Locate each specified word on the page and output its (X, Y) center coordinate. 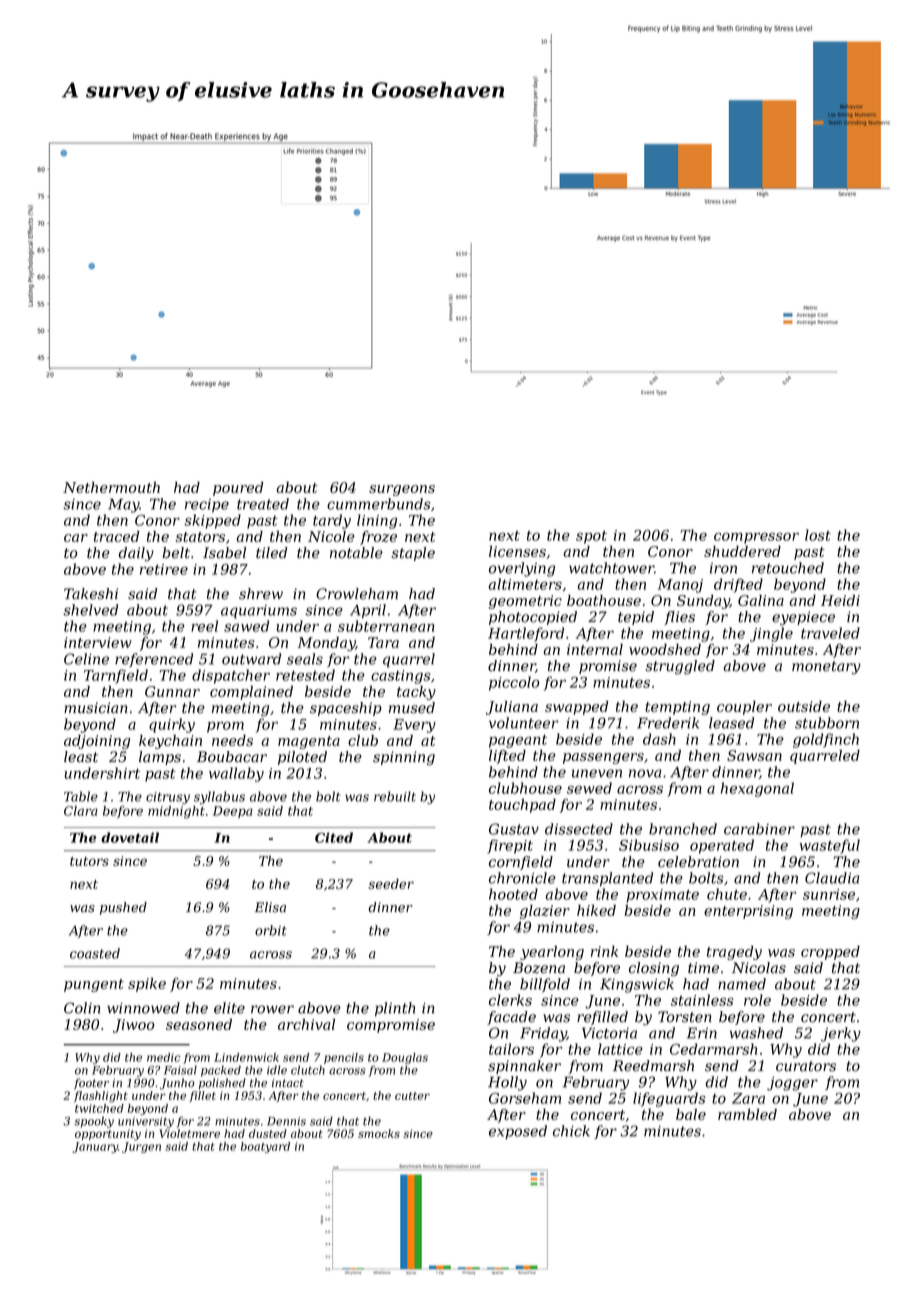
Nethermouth (111, 487)
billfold (545, 985)
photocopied (533, 618)
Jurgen (141, 1147)
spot (591, 537)
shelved (90, 610)
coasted (95, 953)
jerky (841, 1034)
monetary (826, 668)
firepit (510, 846)
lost (818, 535)
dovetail (130, 837)
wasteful (830, 846)
